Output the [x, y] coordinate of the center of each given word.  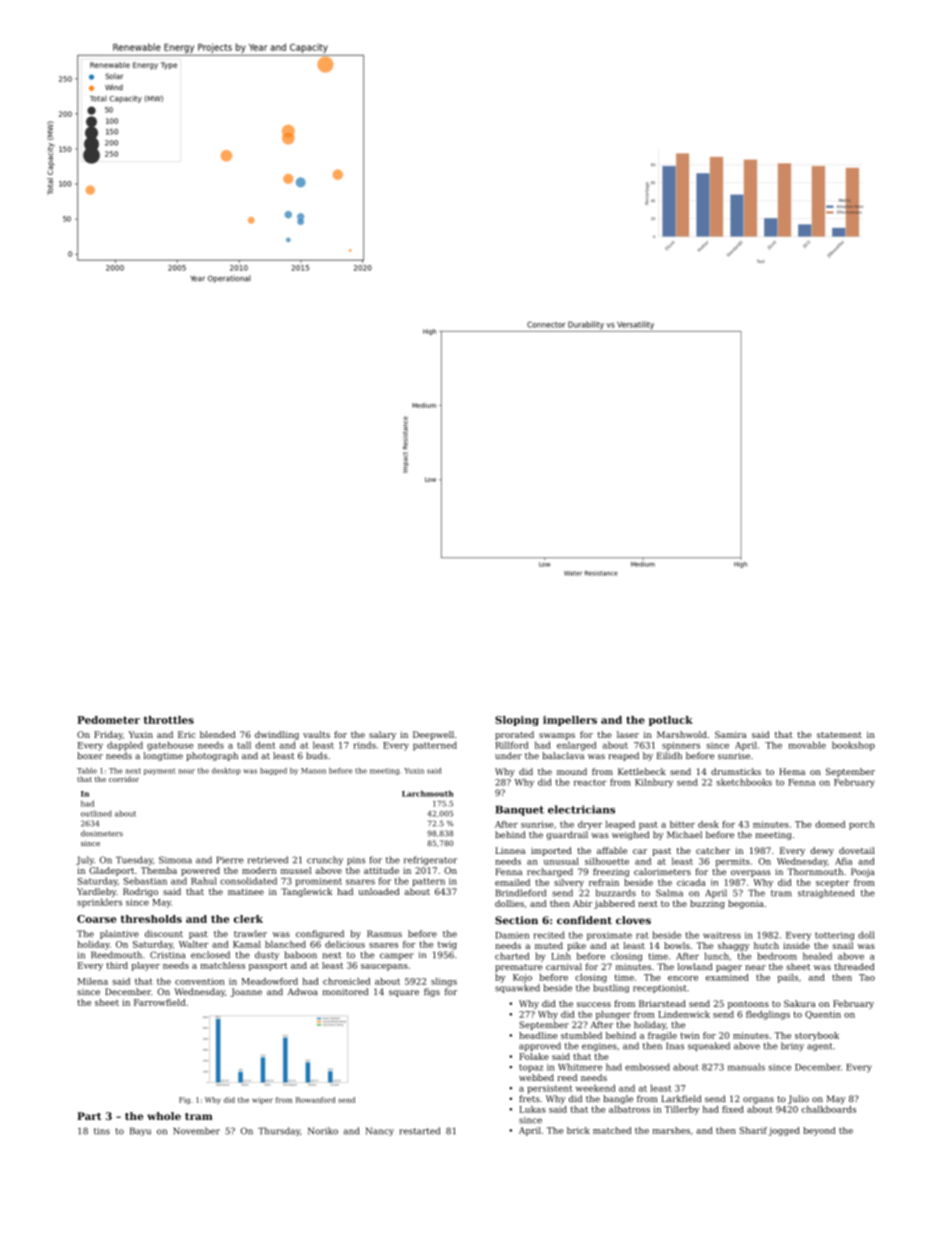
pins [356, 861]
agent [820, 1047]
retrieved [268, 860]
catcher [713, 850]
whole [164, 1116]
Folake [534, 1056]
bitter [682, 824]
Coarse [97, 919]
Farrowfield [160, 1002]
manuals [746, 1067]
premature [519, 968]
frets [529, 1098]
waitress [722, 935]
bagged [273, 771]
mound [572, 771]
